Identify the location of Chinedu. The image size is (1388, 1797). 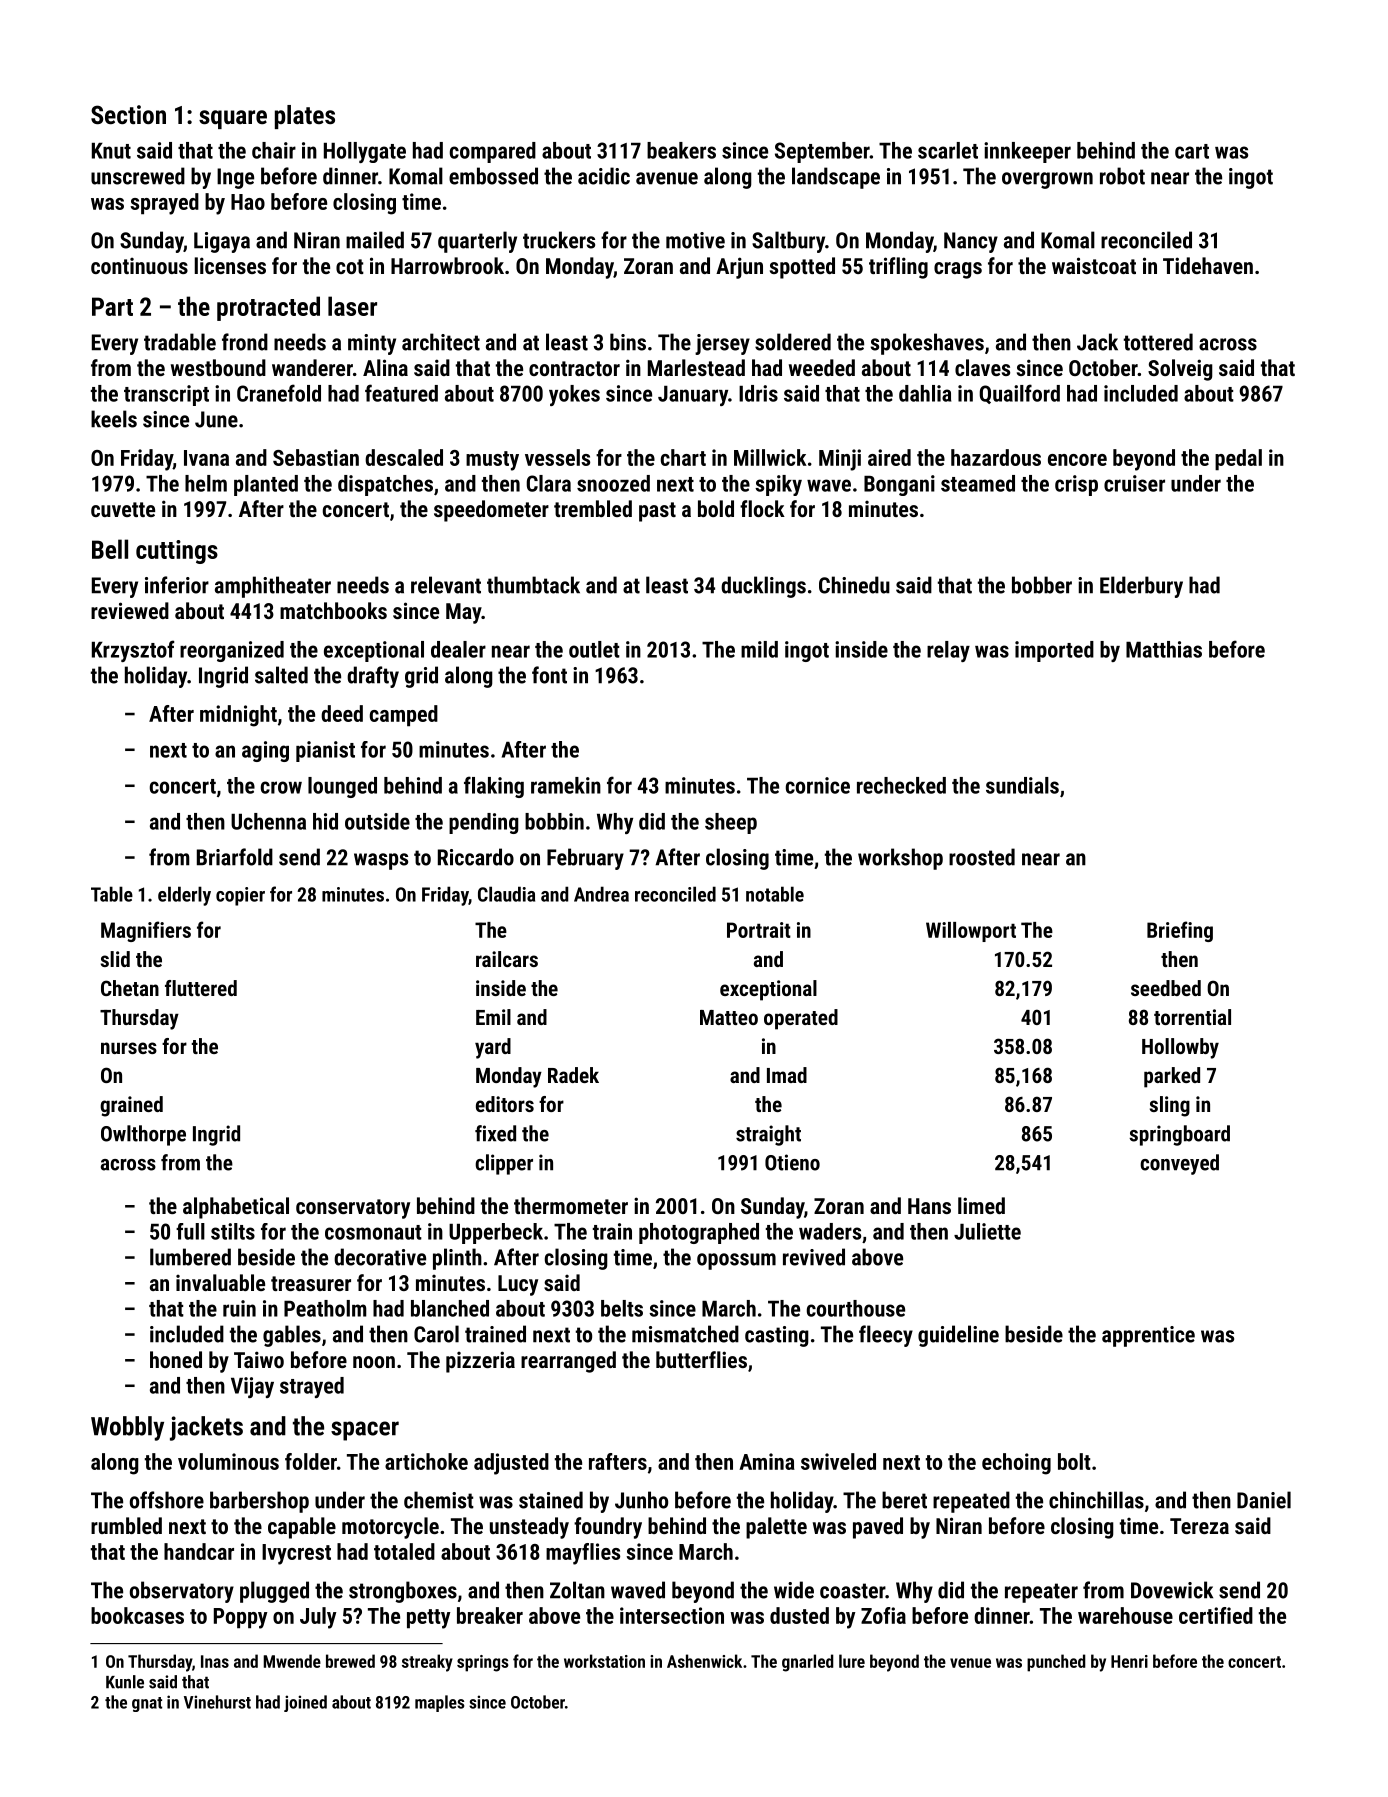
(854, 585).
